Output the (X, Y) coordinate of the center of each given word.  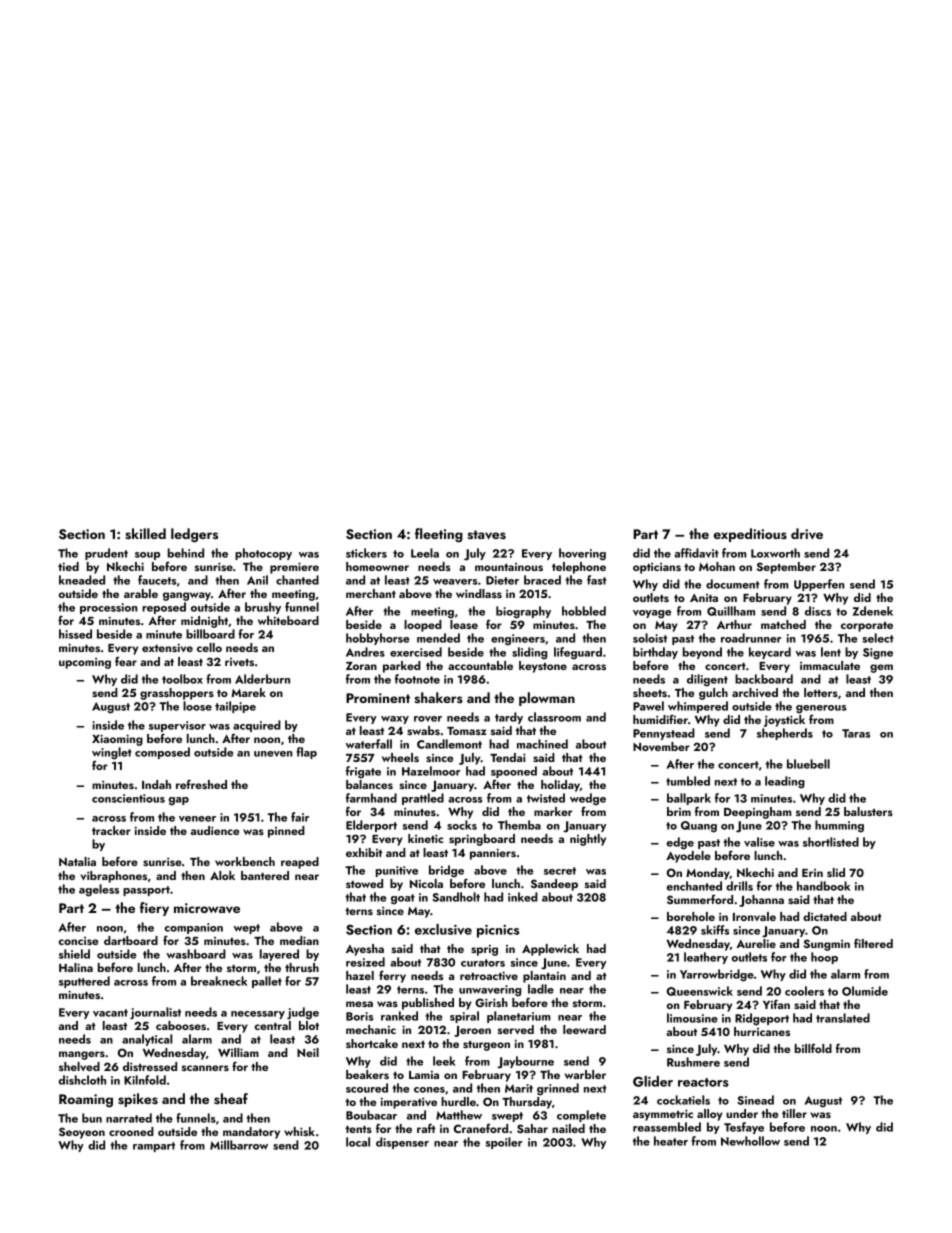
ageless (99, 890)
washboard (196, 954)
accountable (480, 665)
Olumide (865, 991)
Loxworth (775, 553)
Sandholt (456, 897)
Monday (708, 874)
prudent (106, 554)
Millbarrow (239, 1145)
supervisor (177, 726)
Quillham (731, 611)
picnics (498, 931)
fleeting (439, 535)
